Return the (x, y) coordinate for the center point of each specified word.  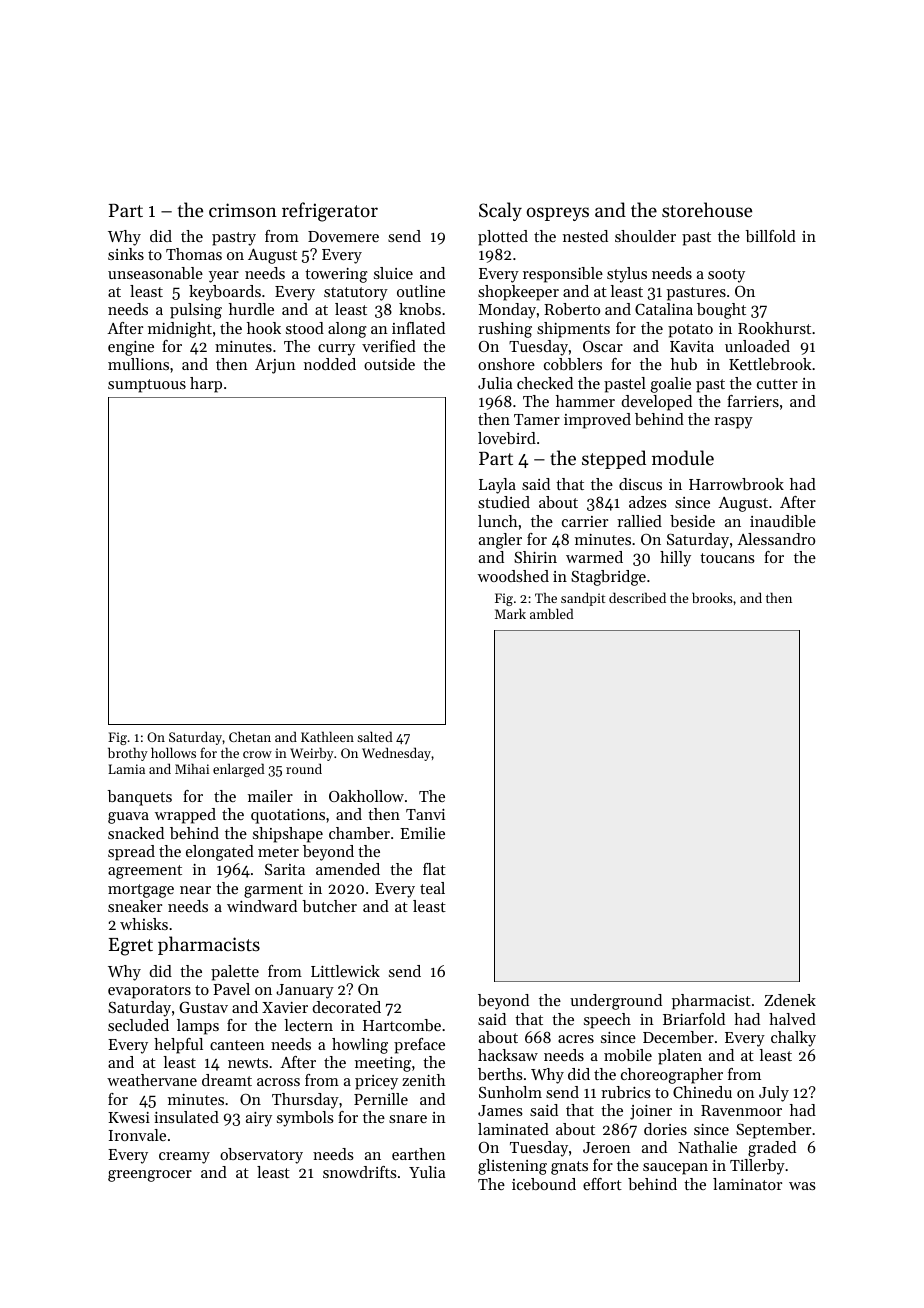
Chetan (250, 736)
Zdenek (790, 1000)
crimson (243, 210)
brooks (712, 597)
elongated (220, 853)
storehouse (707, 209)
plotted (503, 238)
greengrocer (150, 1176)
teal (432, 888)
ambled (552, 613)
